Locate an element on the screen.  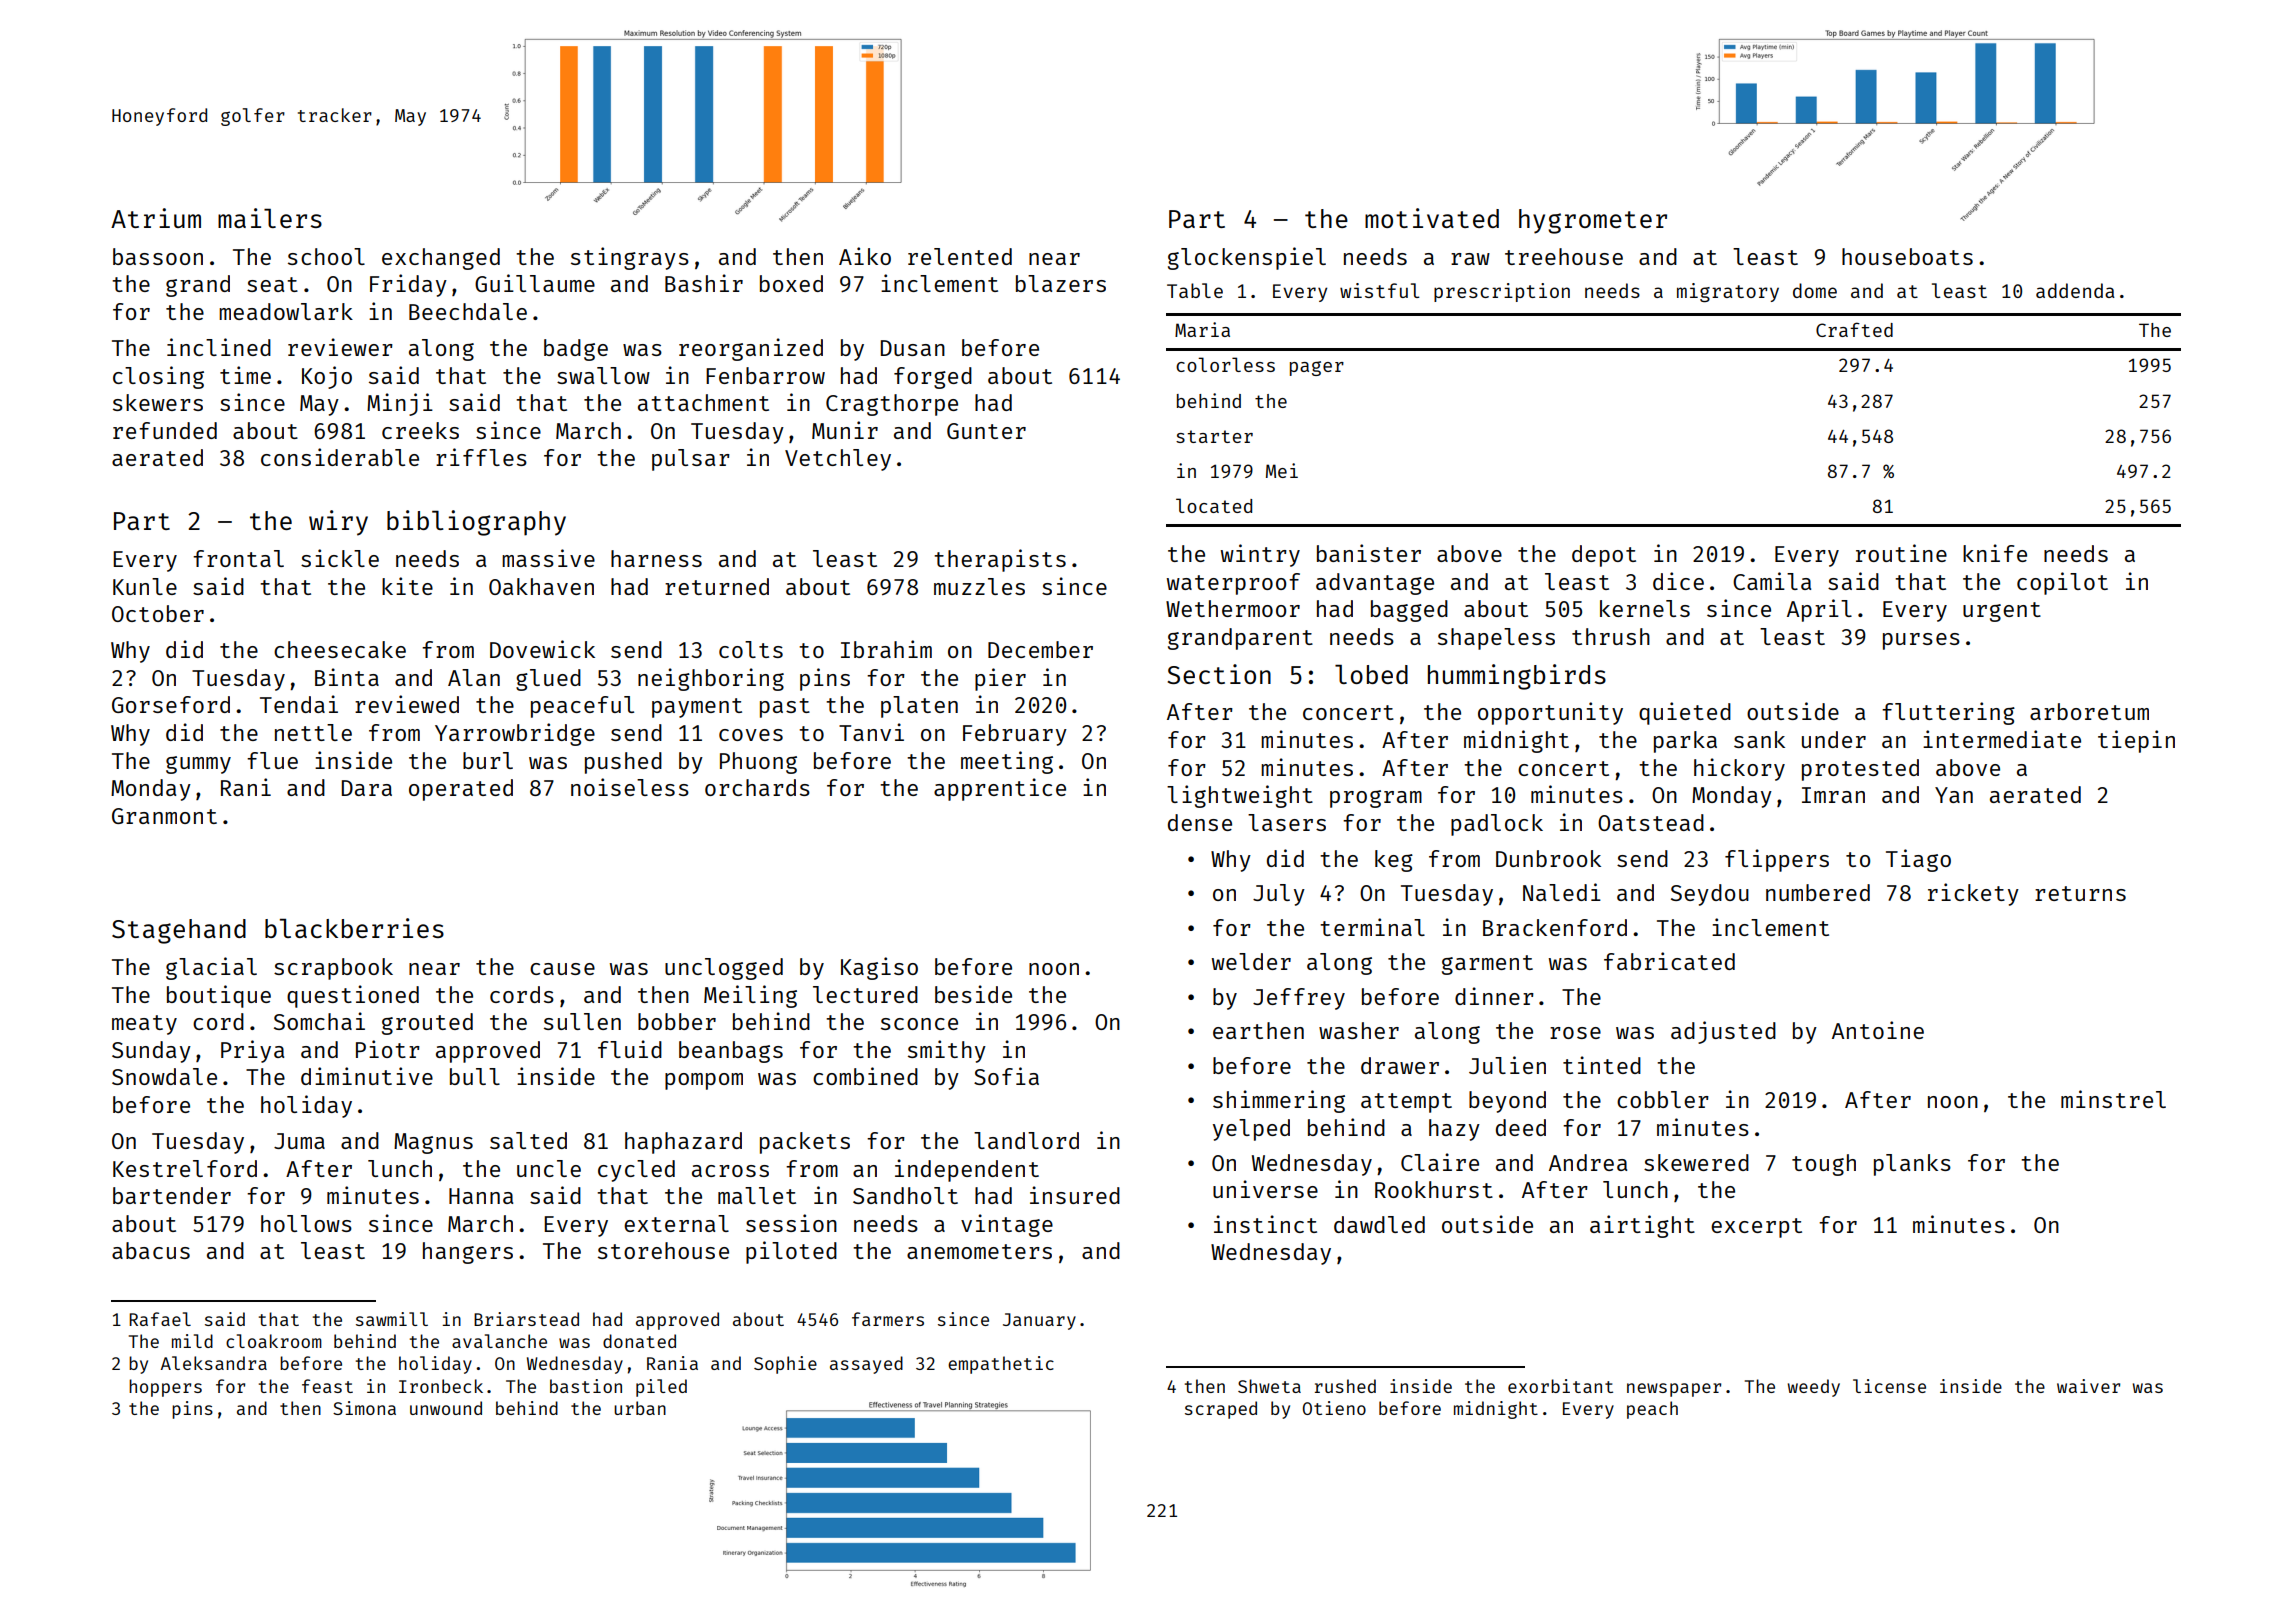
platen is located at coordinates (919, 707).
